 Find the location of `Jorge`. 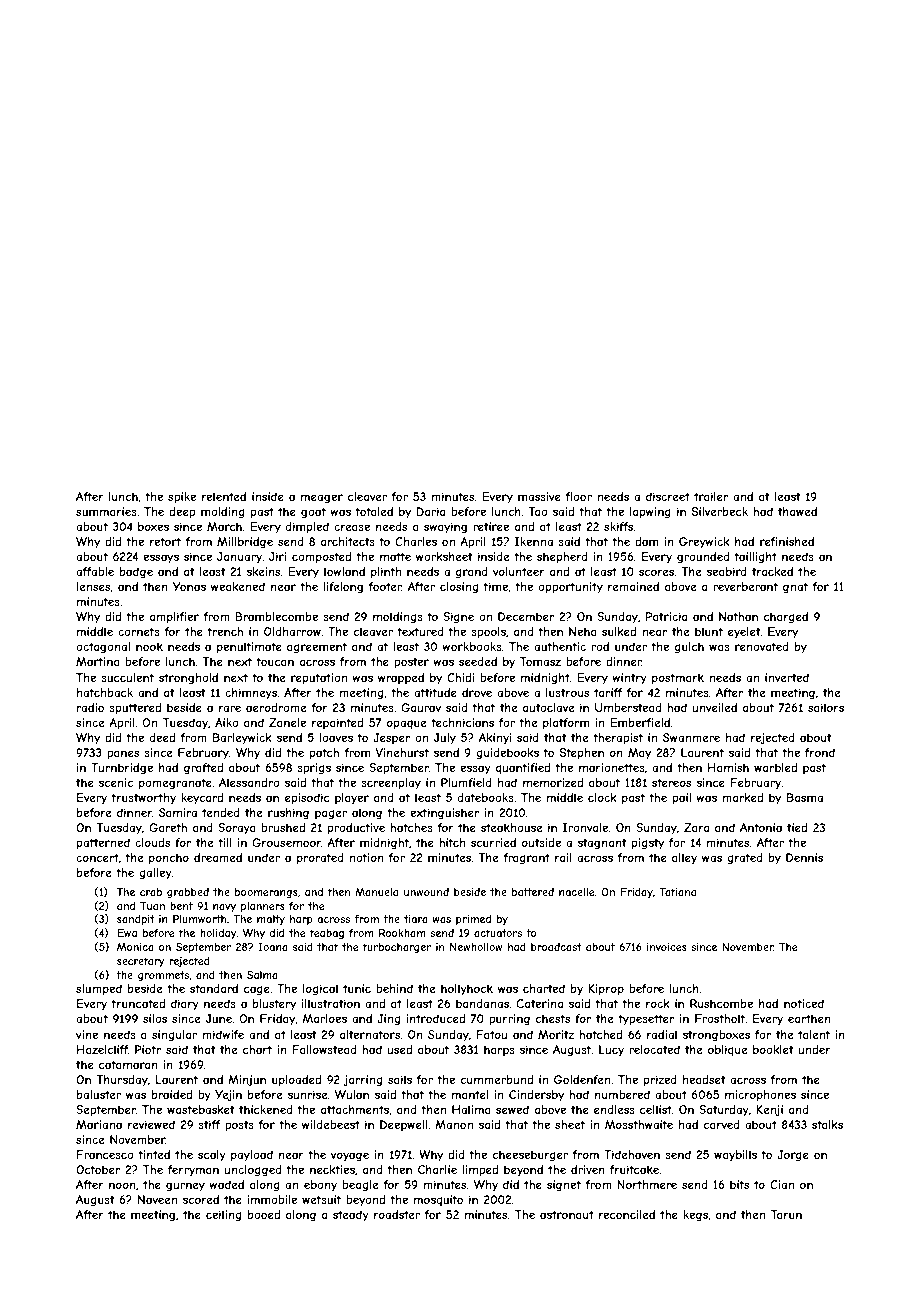

Jorge is located at coordinates (793, 1156).
